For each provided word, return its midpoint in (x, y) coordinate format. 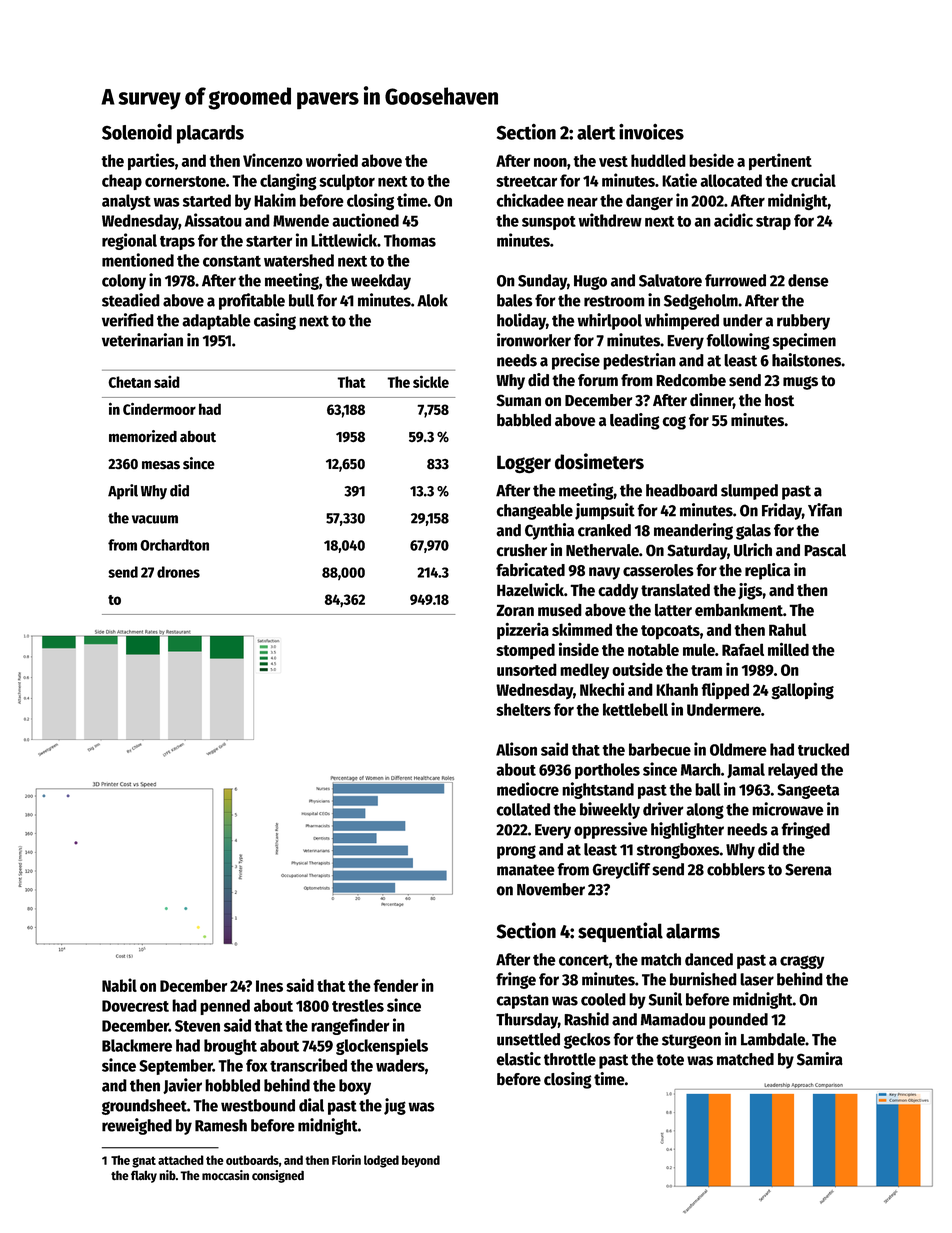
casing (275, 321)
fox (256, 1065)
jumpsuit (605, 511)
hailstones (806, 360)
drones (178, 572)
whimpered (682, 321)
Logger (524, 464)
